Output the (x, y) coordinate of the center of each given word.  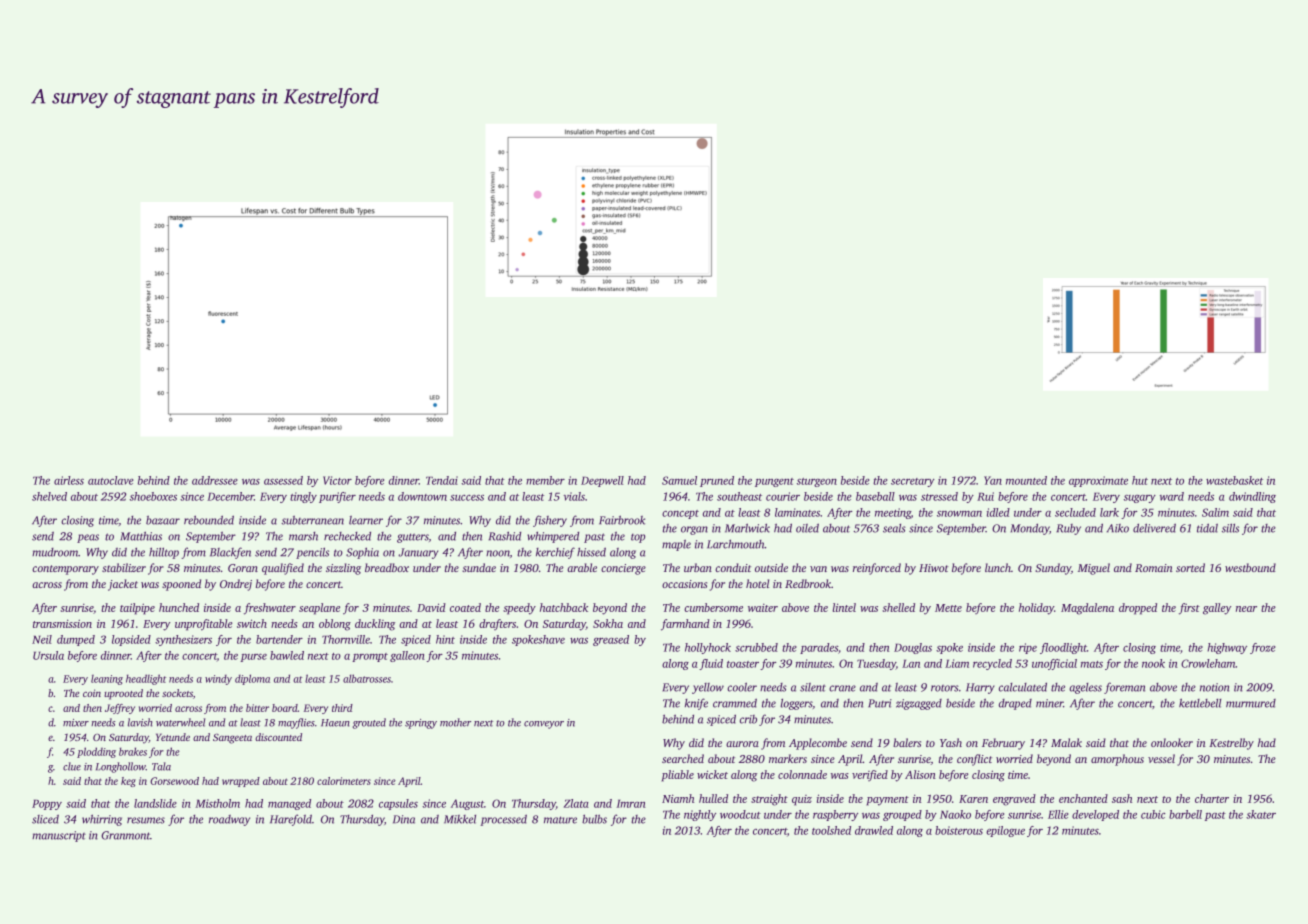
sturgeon (817, 482)
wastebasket (1234, 480)
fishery (550, 521)
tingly (303, 497)
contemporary (65, 570)
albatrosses (367, 678)
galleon (407, 656)
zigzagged (919, 704)
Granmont (125, 835)
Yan (993, 480)
